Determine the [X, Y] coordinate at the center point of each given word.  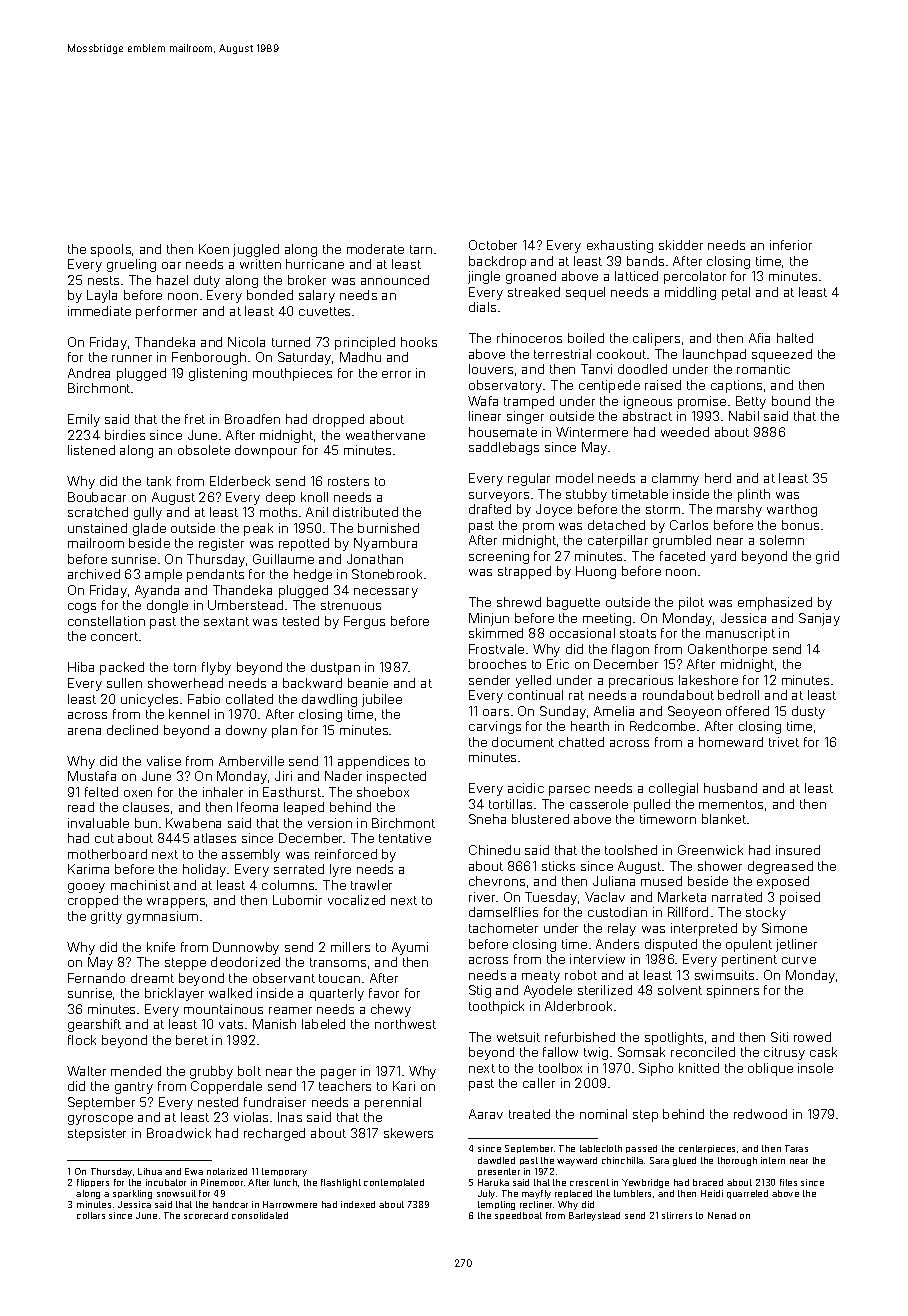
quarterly [337, 994]
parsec [569, 791]
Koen [214, 249]
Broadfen [252, 419]
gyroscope [100, 1120]
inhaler [223, 792]
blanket [724, 819]
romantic [763, 369]
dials [482, 307]
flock [82, 1040]
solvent [680, 990]
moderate [375, 249]
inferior [791, 245]
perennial [393, 1103]
